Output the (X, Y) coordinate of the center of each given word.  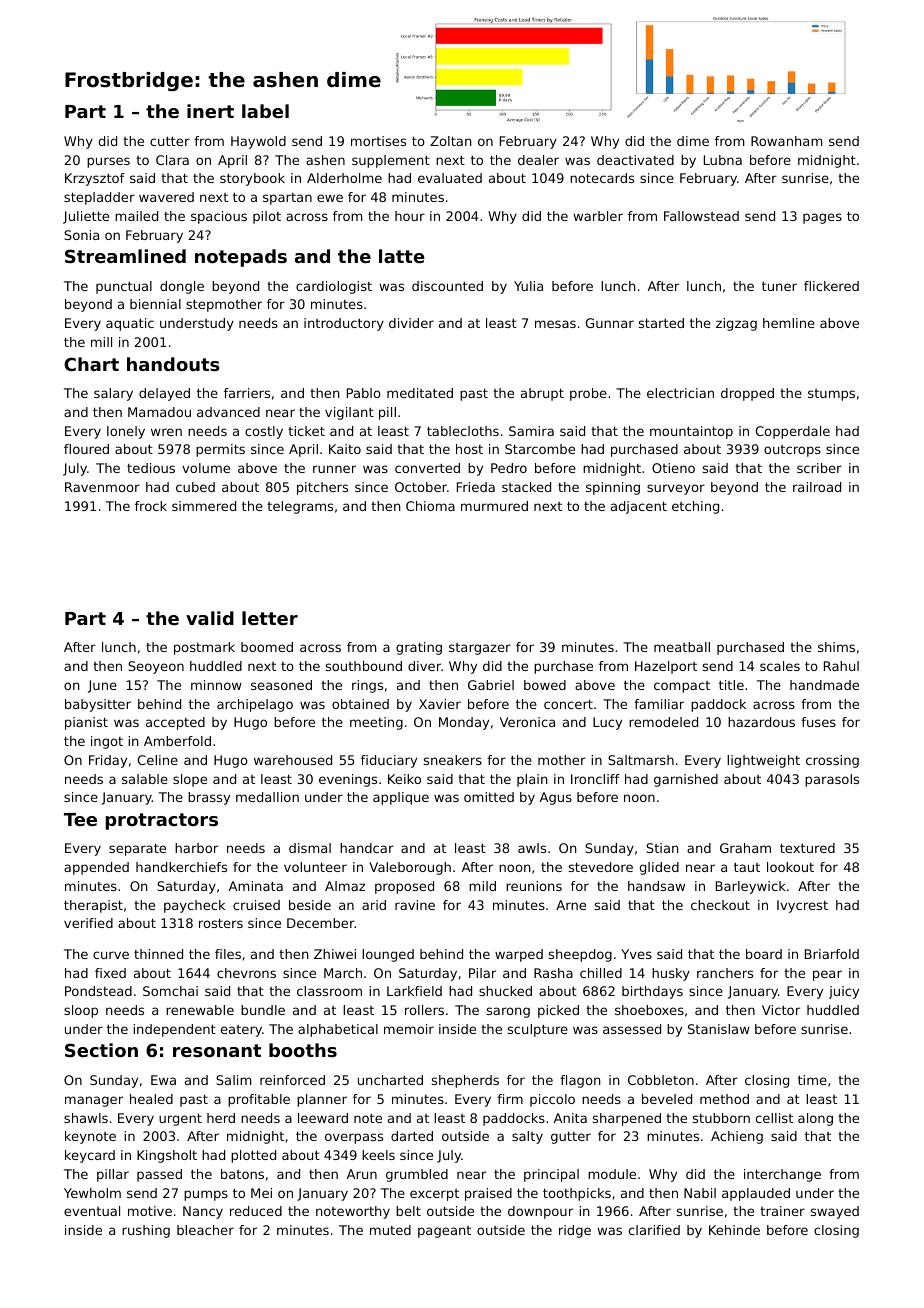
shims (836, 647)
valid (210, 618)
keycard (90, 1156)
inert (210, 111)
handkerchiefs (181, 867)
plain (532, 780)
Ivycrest (802, 906)
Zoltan (451, 141)
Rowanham (786, 141)
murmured (494, 506)
